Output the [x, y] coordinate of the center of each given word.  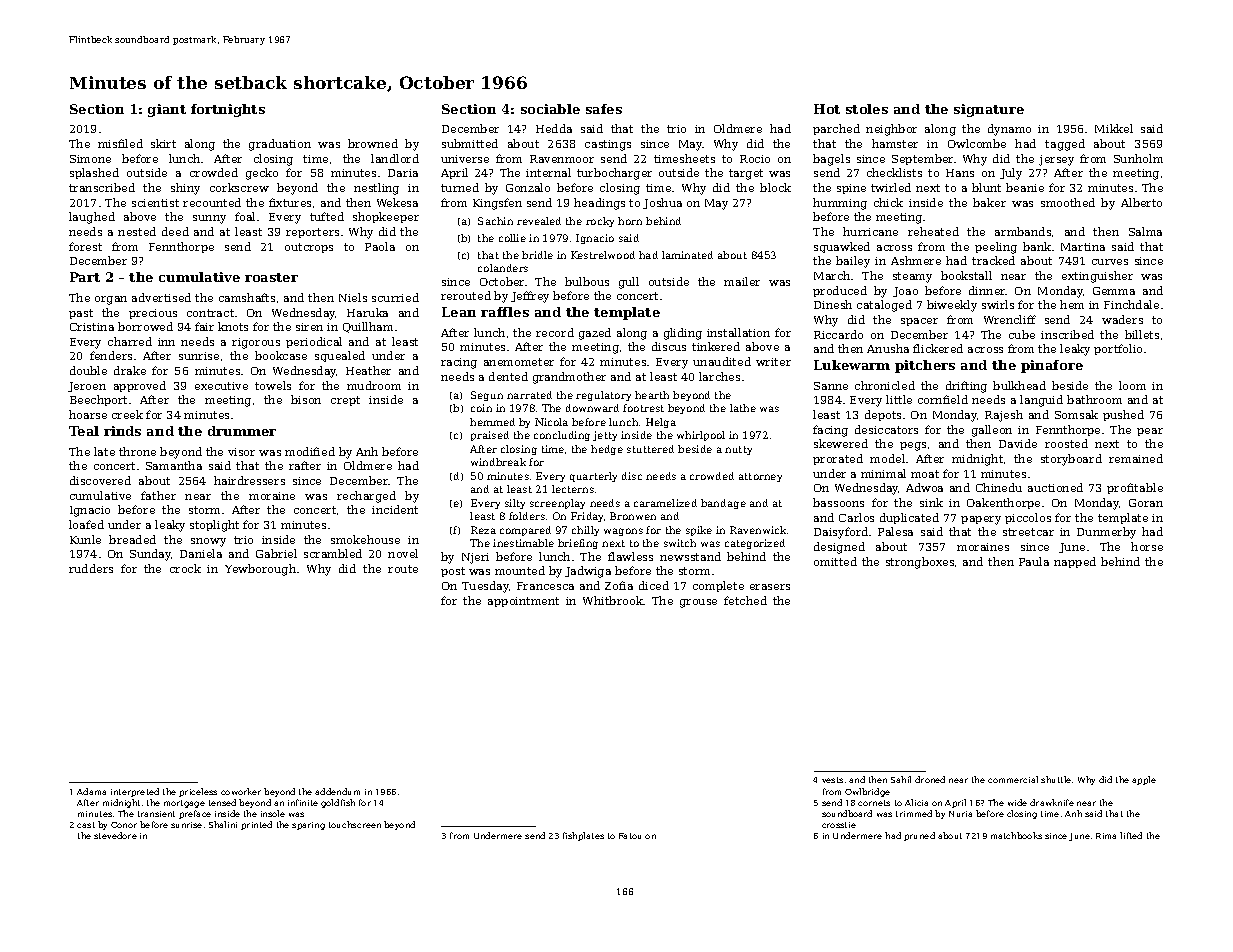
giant [167, 110]
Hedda [554, 128]
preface [195, 814]
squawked [842, 247]
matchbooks [1016, 835]
